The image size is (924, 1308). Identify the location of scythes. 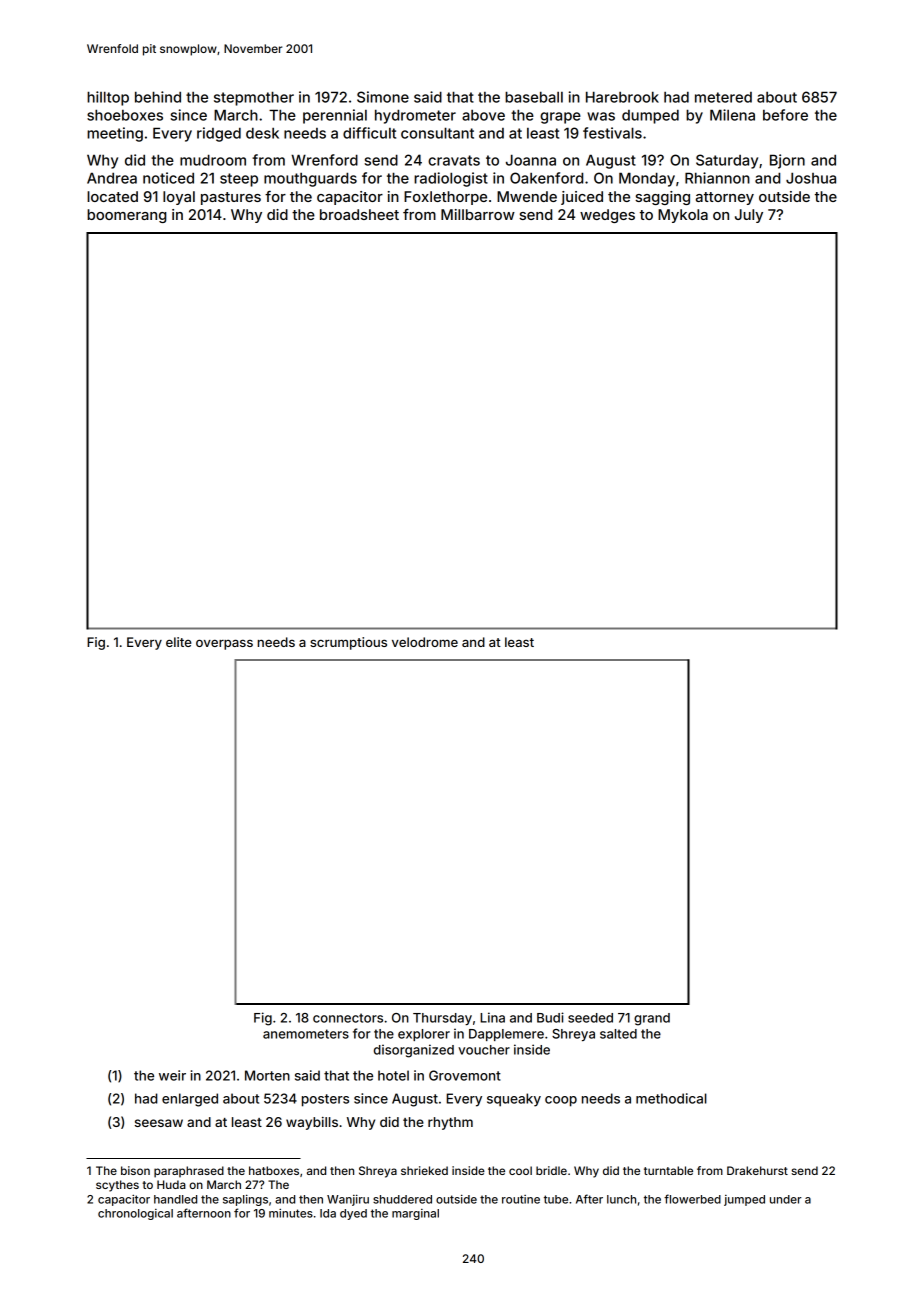
(117, 1186).
